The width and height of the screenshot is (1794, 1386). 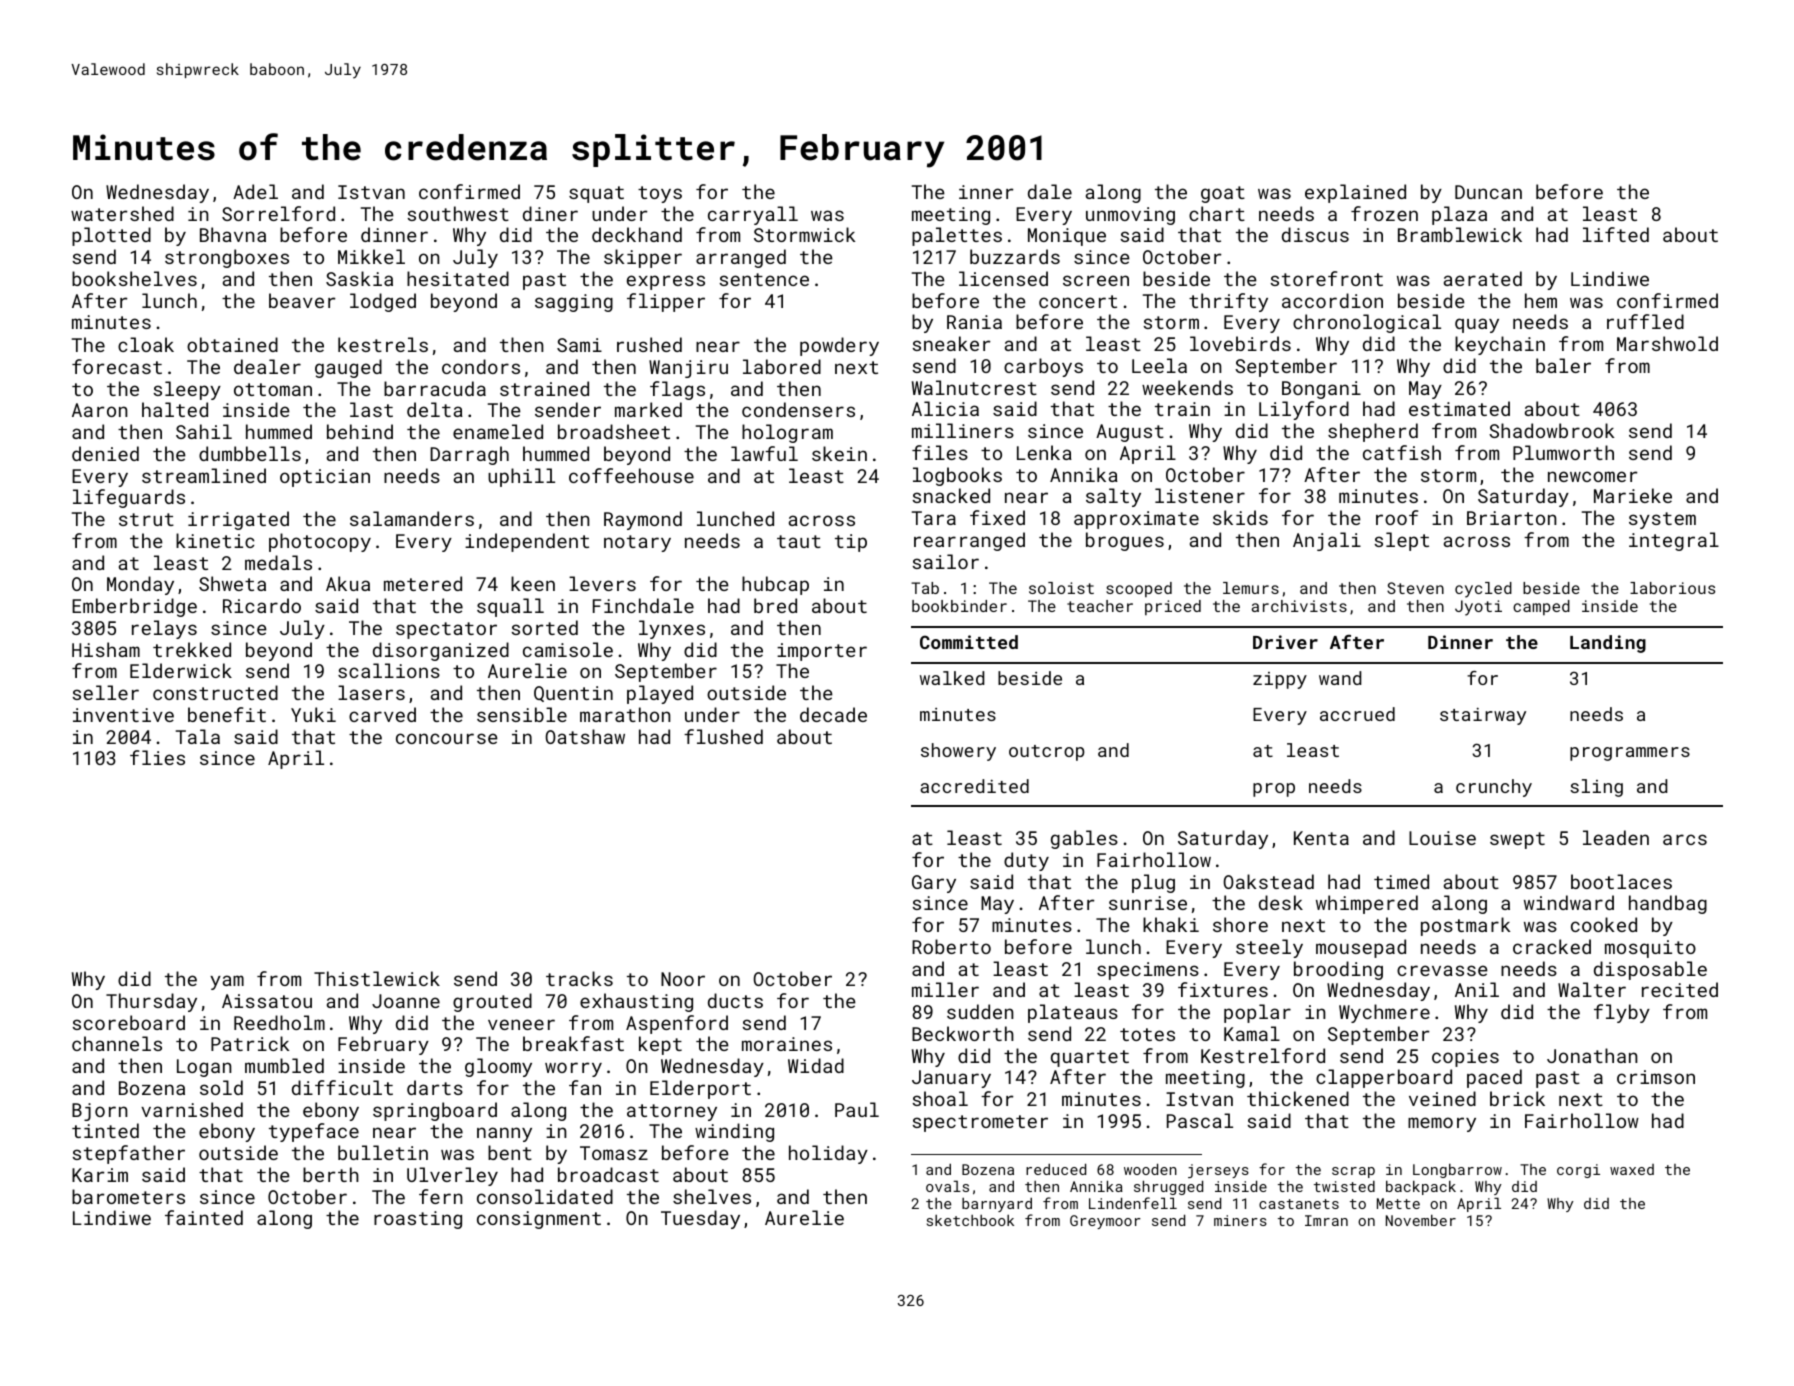 What do you see at coordinates (440, 1196) in the screenshot?
I see `fern` at bounding box center [440, 1196].
